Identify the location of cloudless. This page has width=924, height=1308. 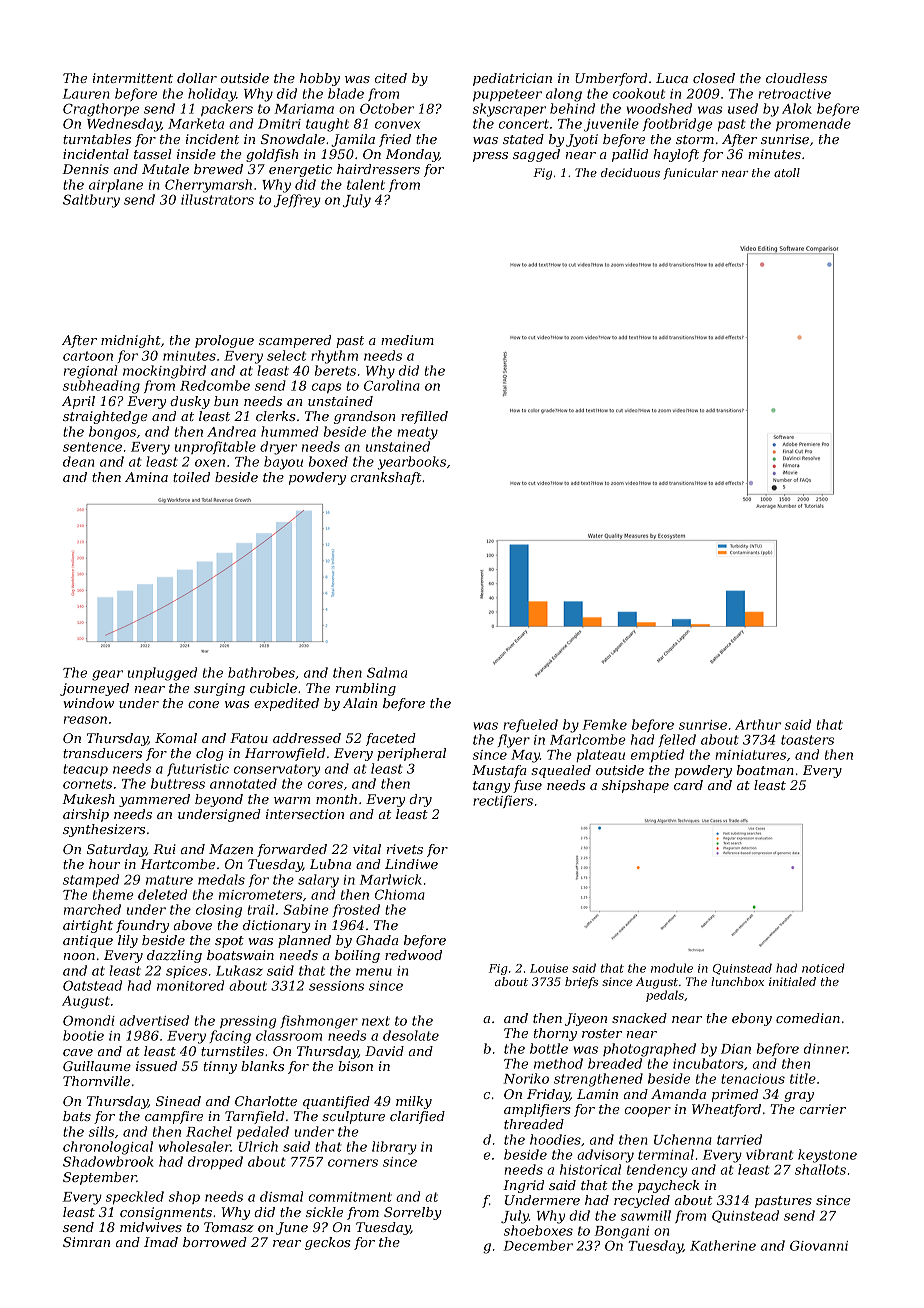
(796, 78).
